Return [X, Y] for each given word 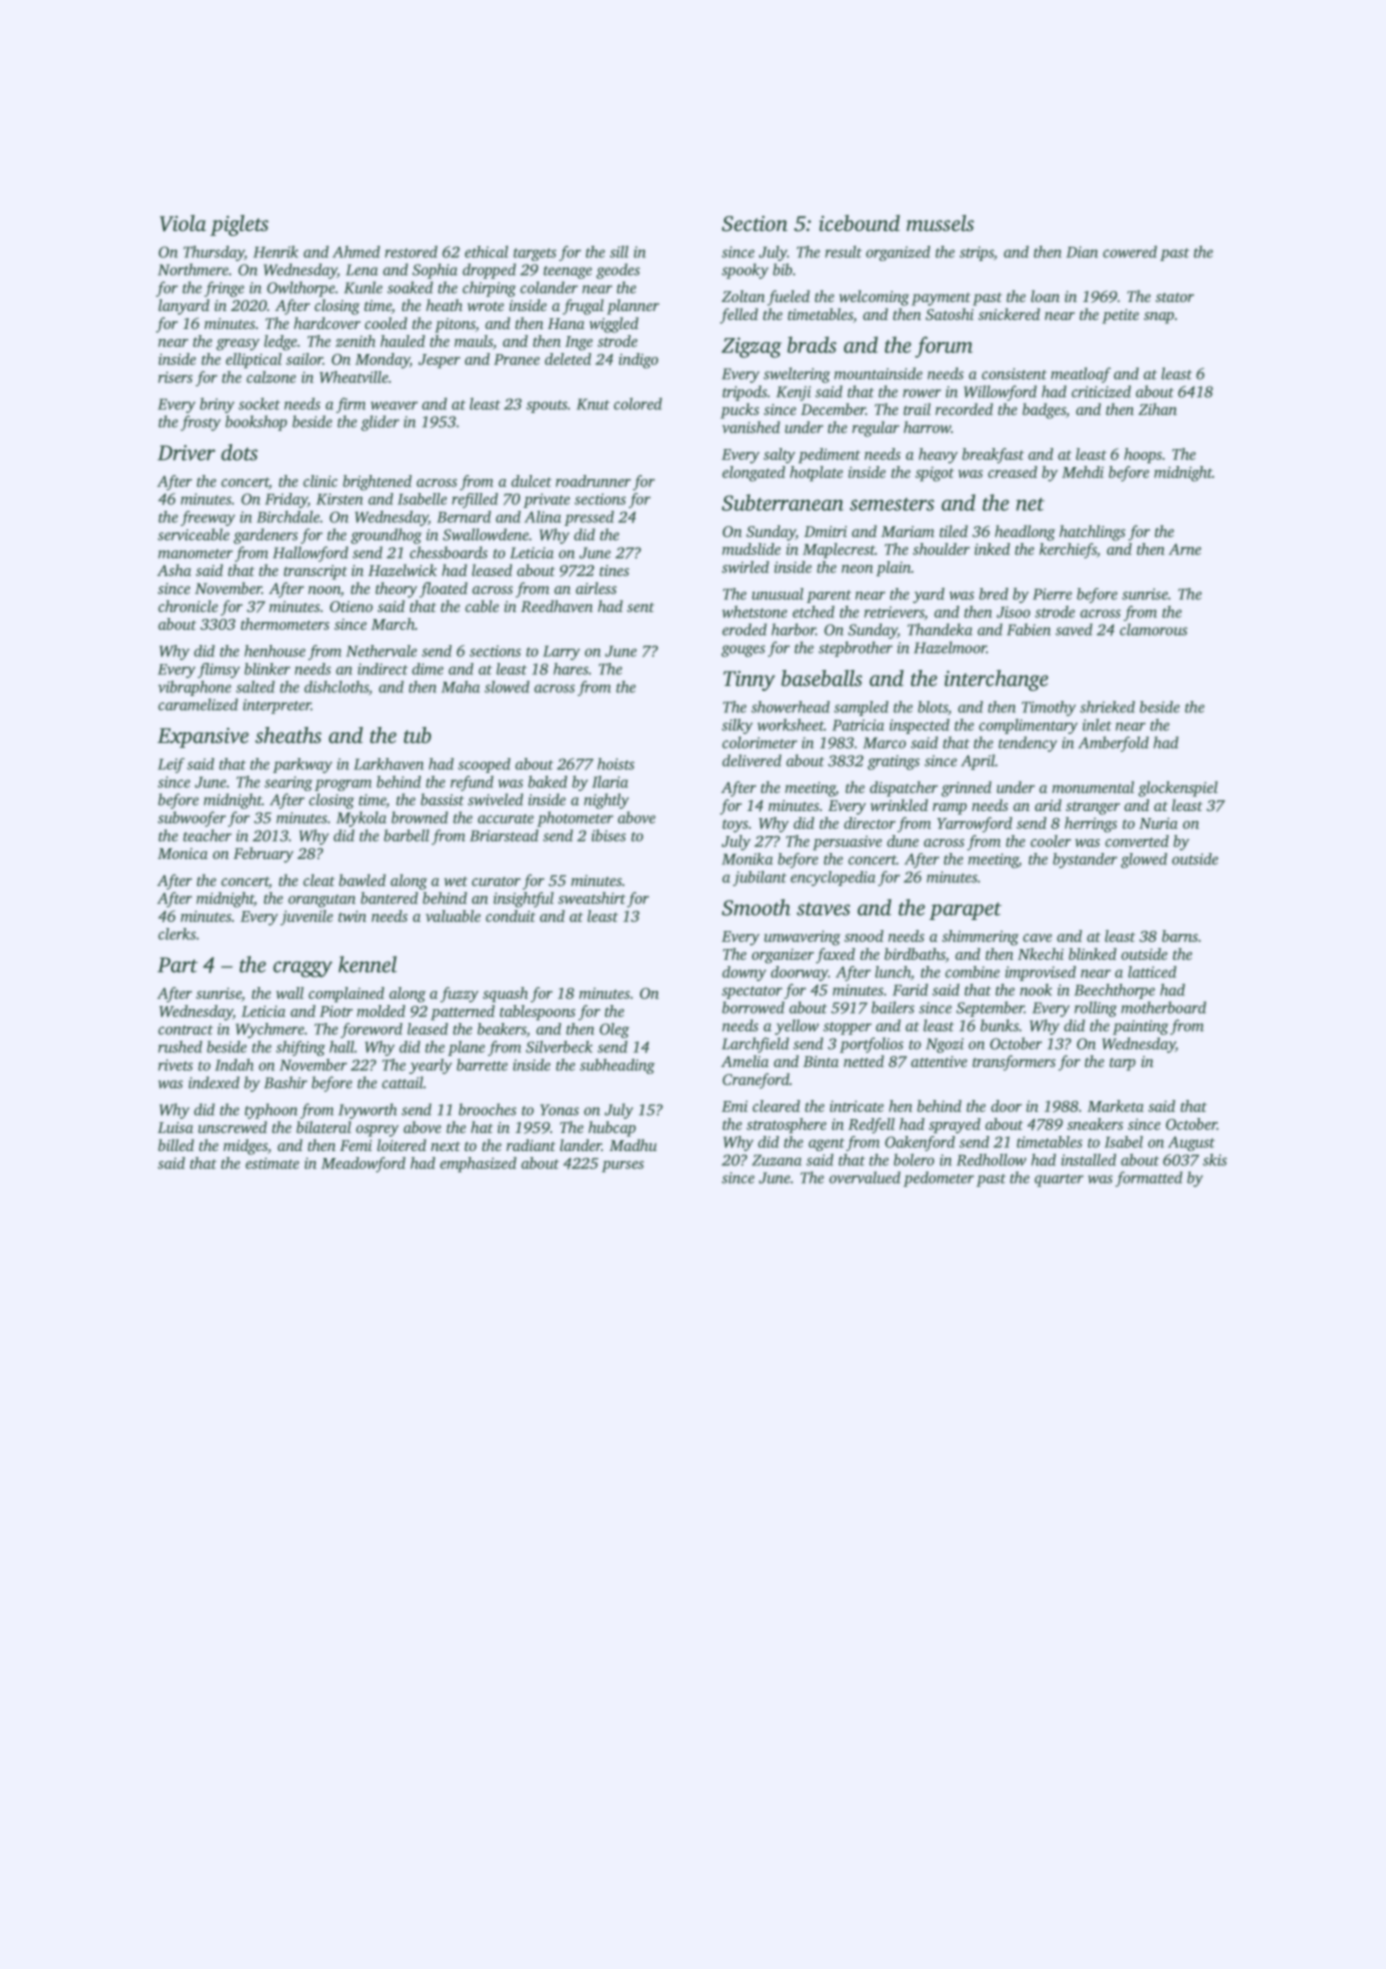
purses [623, 1166]
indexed [214, 1082]
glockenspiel [1178, 789]
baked [547, 782]
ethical [486, 252]
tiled [953, 531]
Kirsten [339, 499]
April [978, 762]
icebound [859, 223]
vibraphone [194, 688]
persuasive [847, 842]
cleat [319, 880]
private [546, 500]
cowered [1130, 252]
